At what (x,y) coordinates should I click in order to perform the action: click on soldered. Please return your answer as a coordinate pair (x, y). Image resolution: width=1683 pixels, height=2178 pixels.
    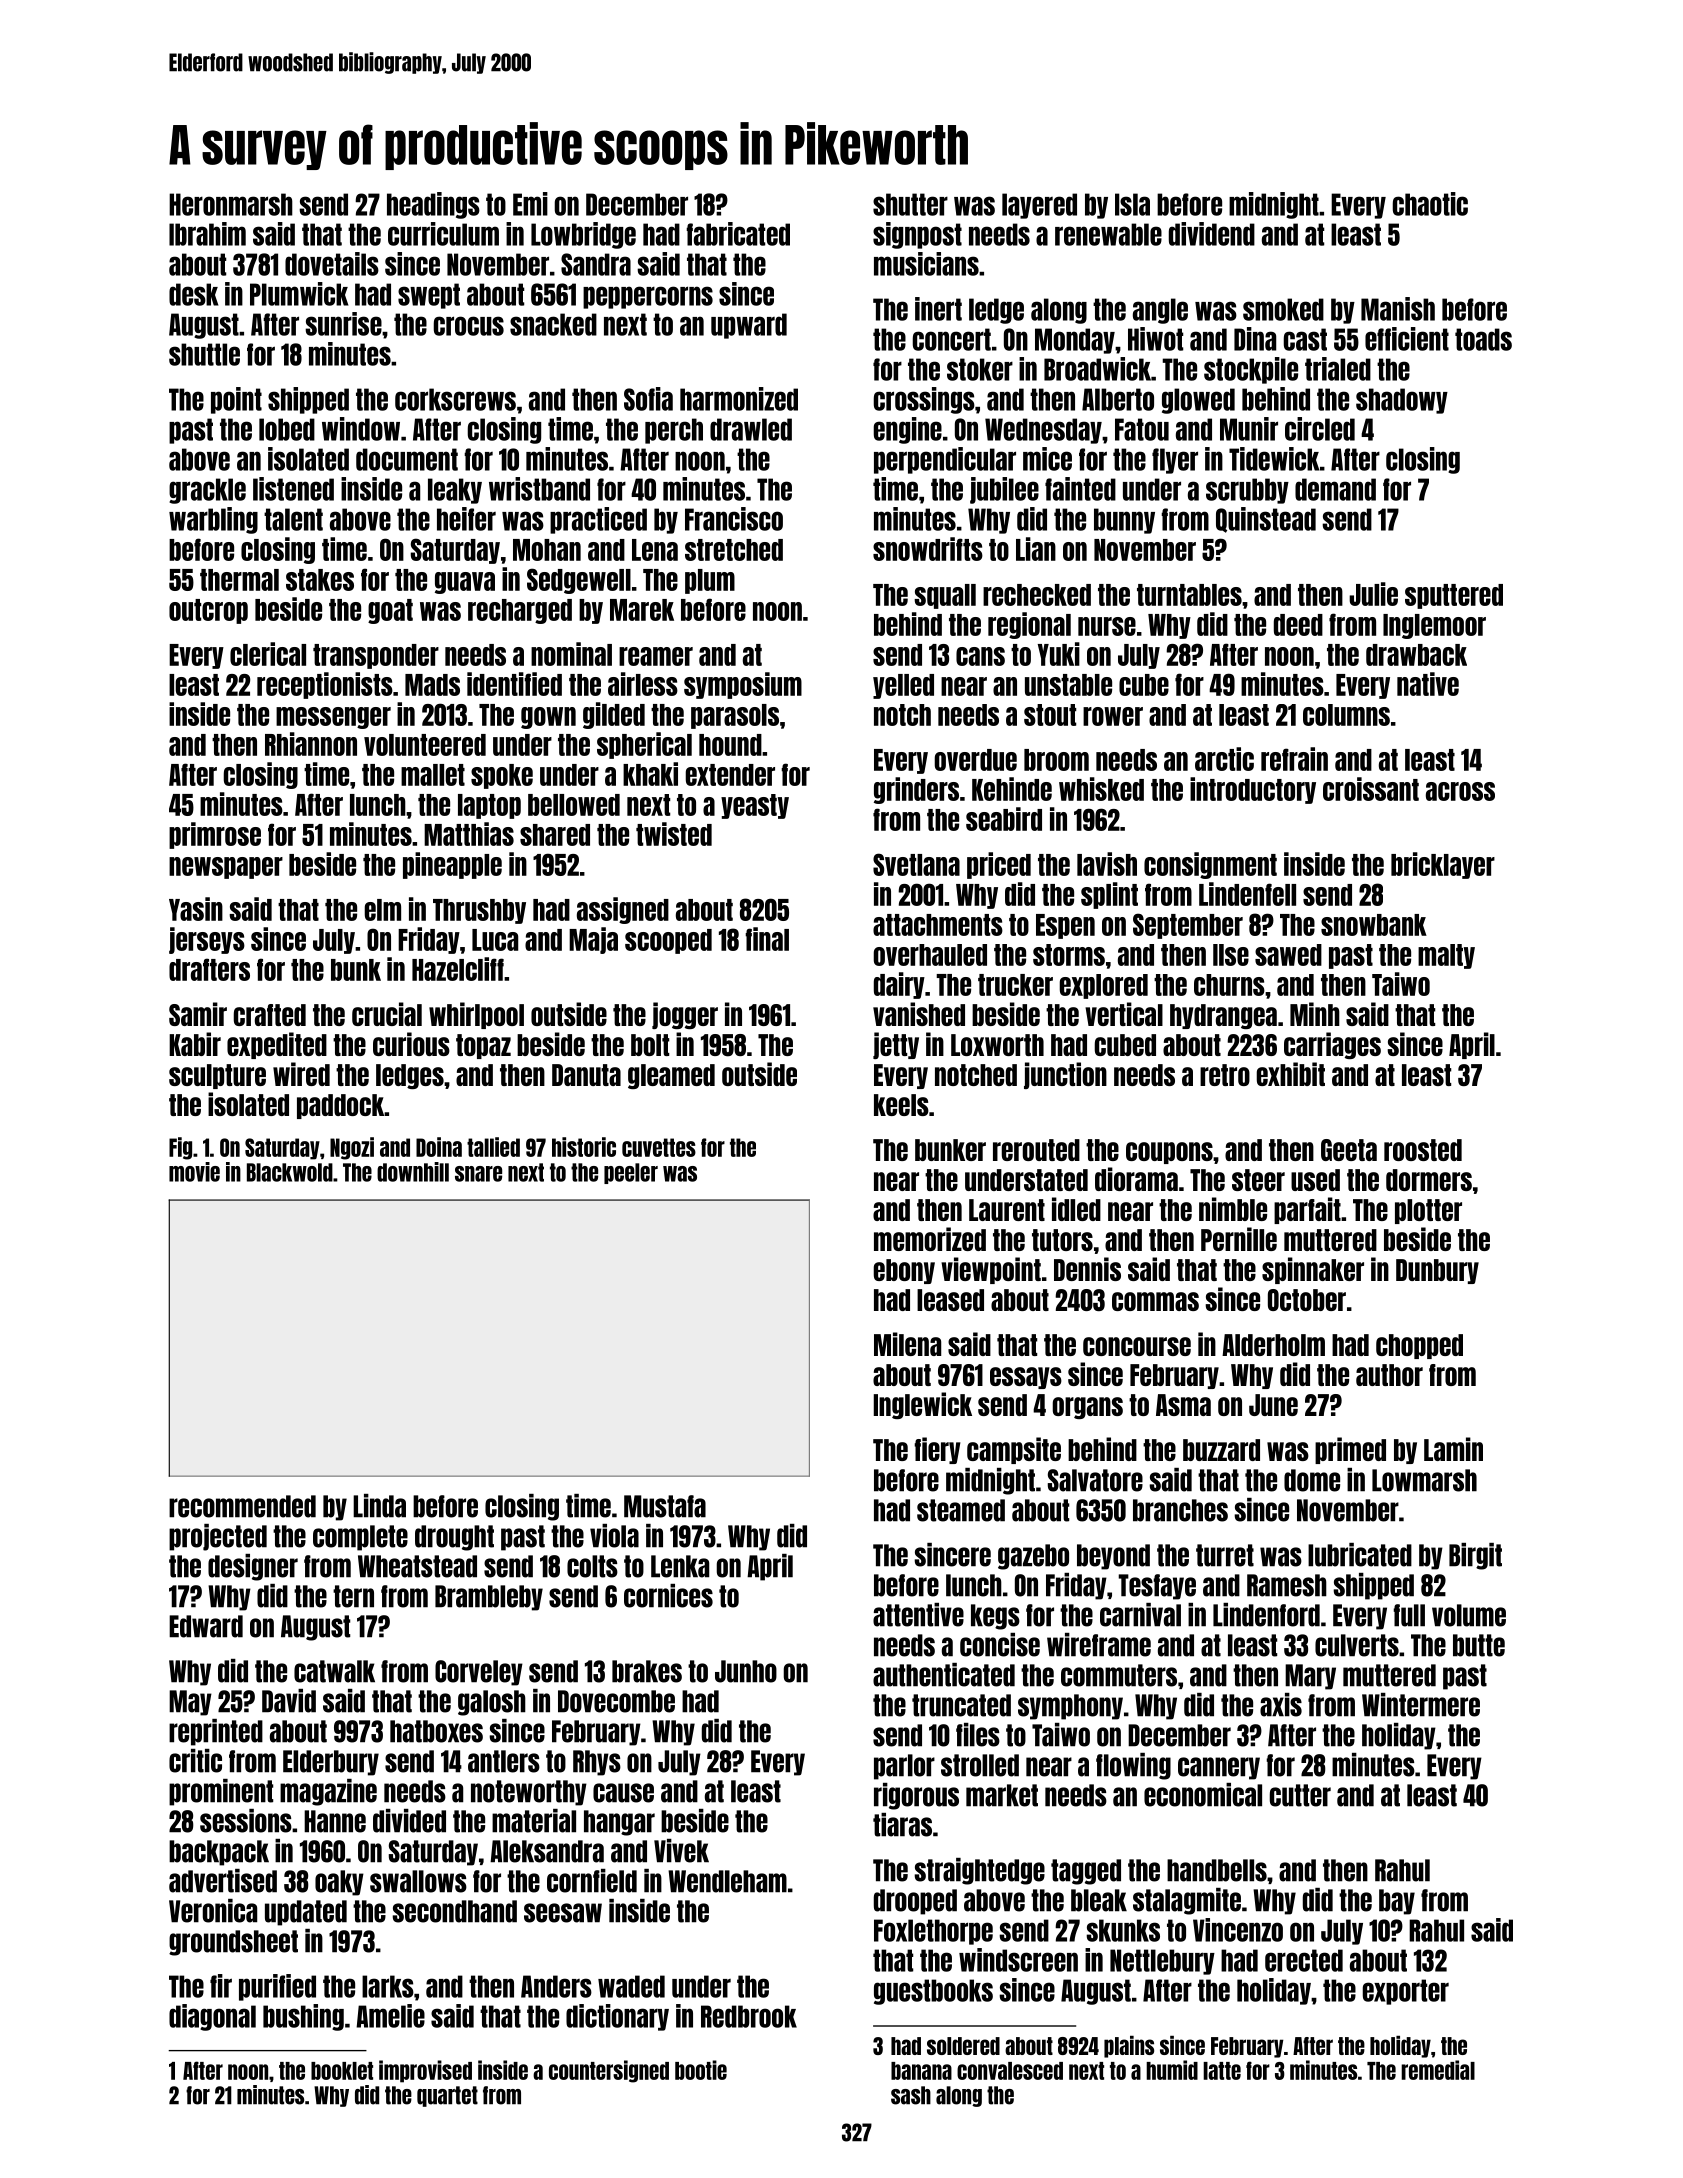
    Looking at the image, I should click on (963, 2046).
